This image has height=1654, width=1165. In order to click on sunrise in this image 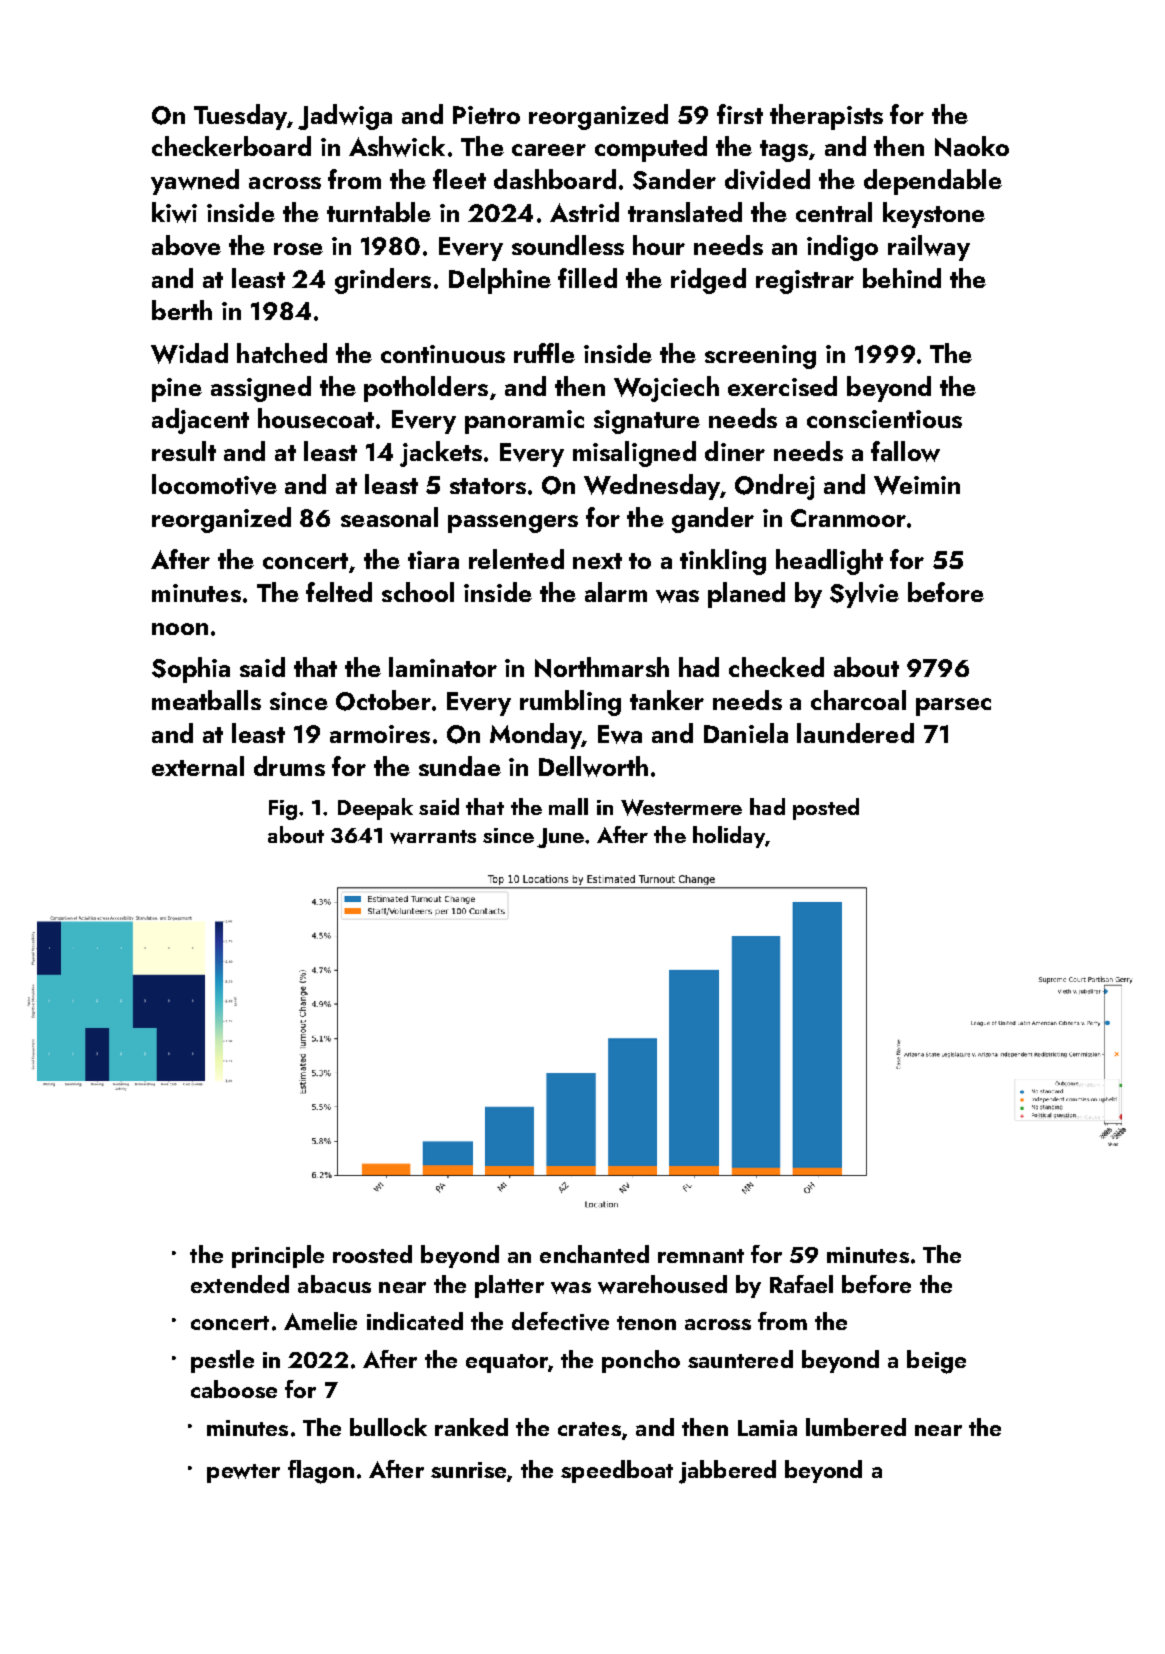, I will do `click(468, 1470)`.
